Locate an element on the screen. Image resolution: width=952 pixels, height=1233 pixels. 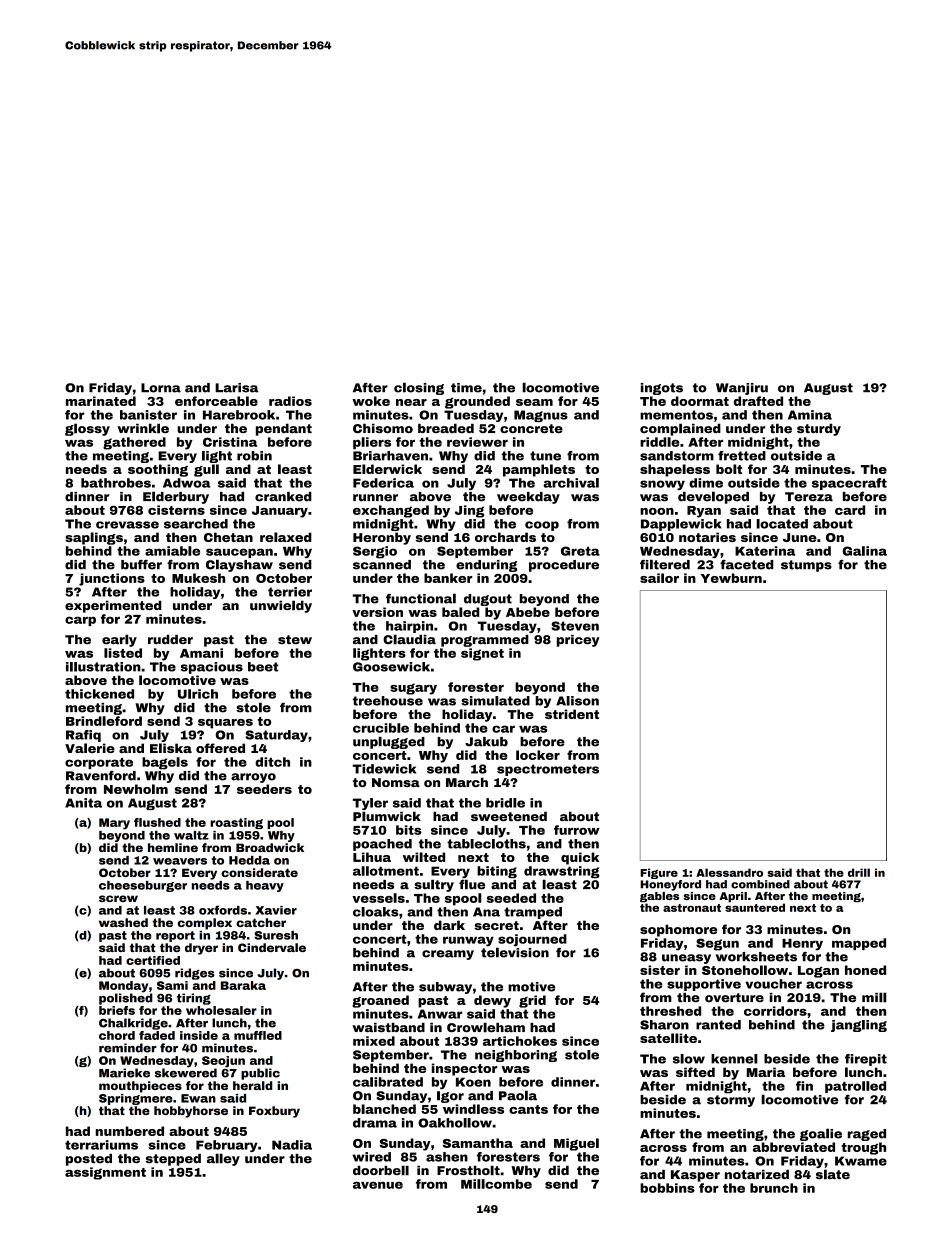
ingots is located at coordinates (662, 389).
